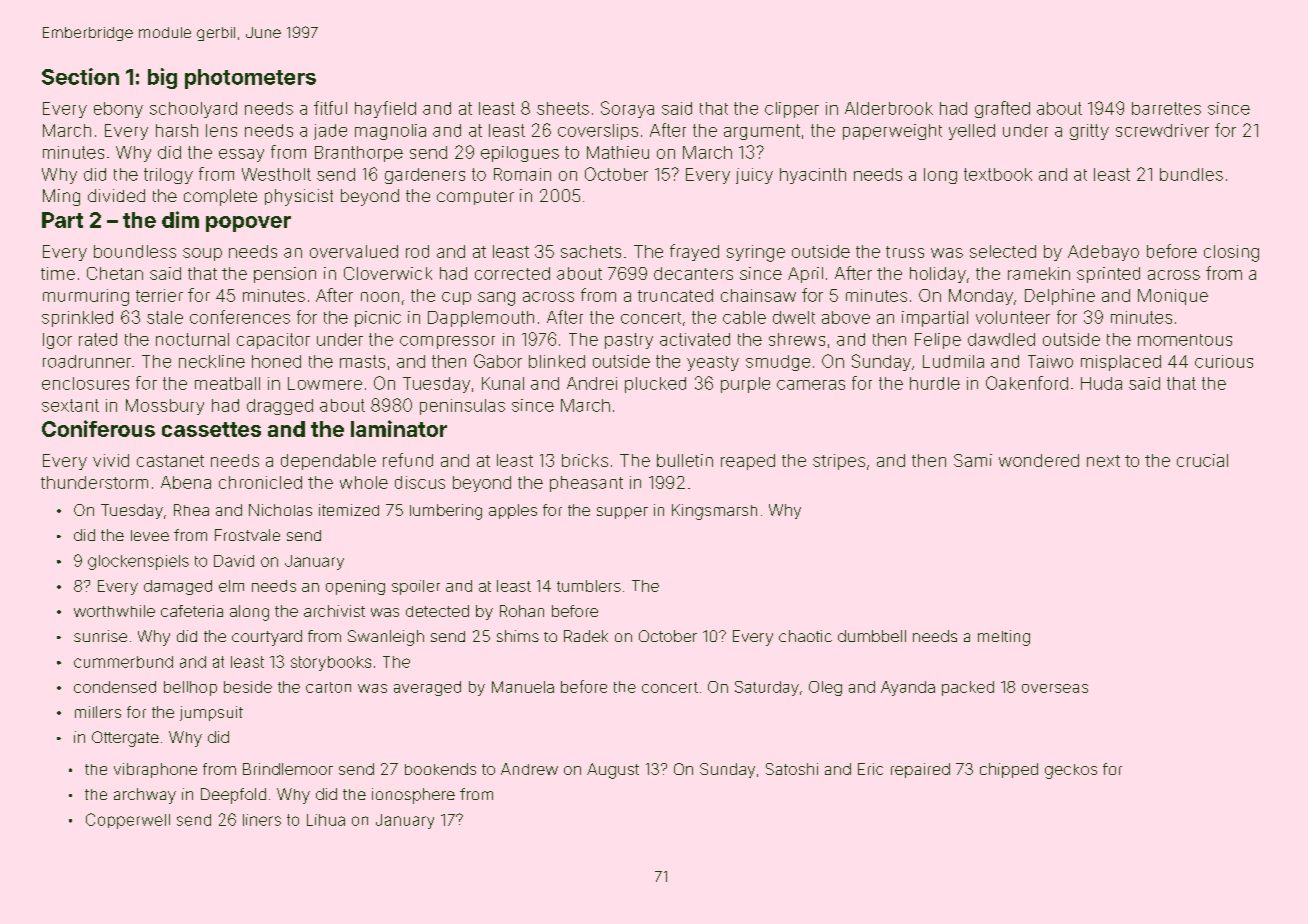  What do you see at coordinates (1162, 130) in the screenshot?
I see `screwdriver` at bounding box center [1162, 130].
